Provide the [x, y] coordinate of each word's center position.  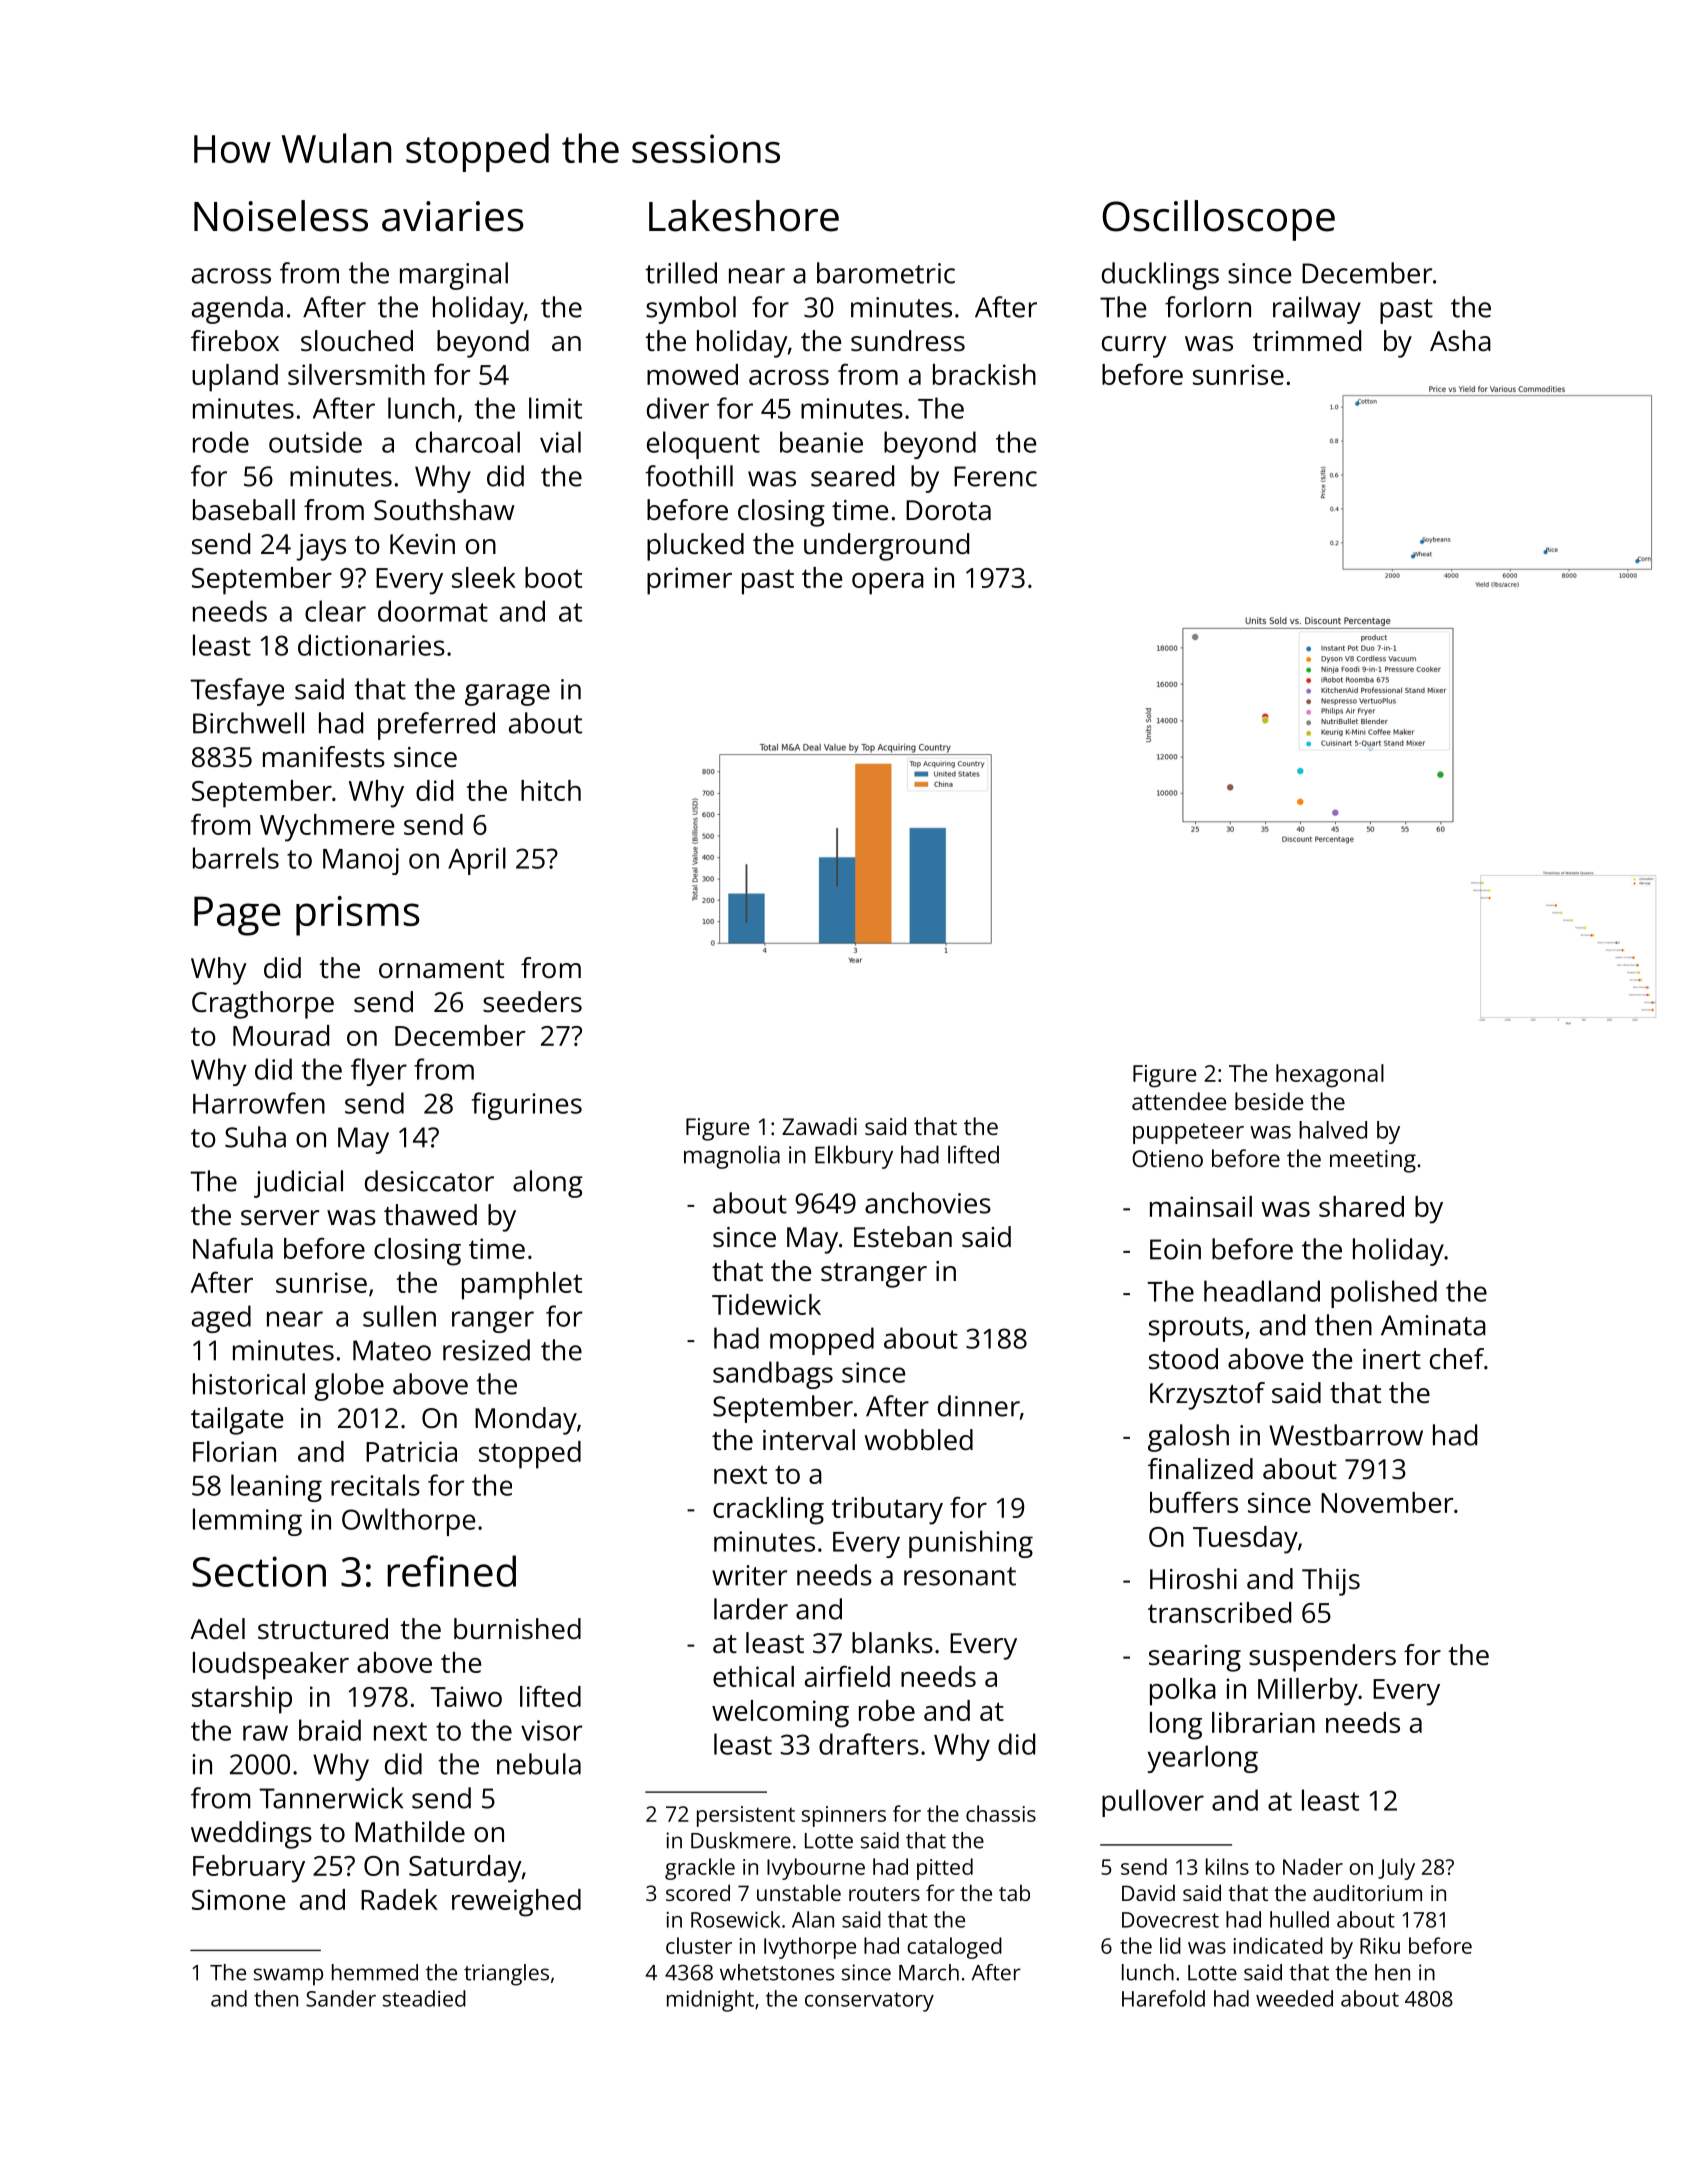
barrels [236, 858]
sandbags [773, 1375]
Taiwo [466, 1696]
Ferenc [995, 476]
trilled [681, 273]
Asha [1460, 341]
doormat [433, 611]
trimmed [1307, 340]
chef [1457, 1358]
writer [749, 1575]
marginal [454, 276]
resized [486, 1350]
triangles [506, 1975]
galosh [1188, 1438]
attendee [1179, 1101]
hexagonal [1330, 1076]
